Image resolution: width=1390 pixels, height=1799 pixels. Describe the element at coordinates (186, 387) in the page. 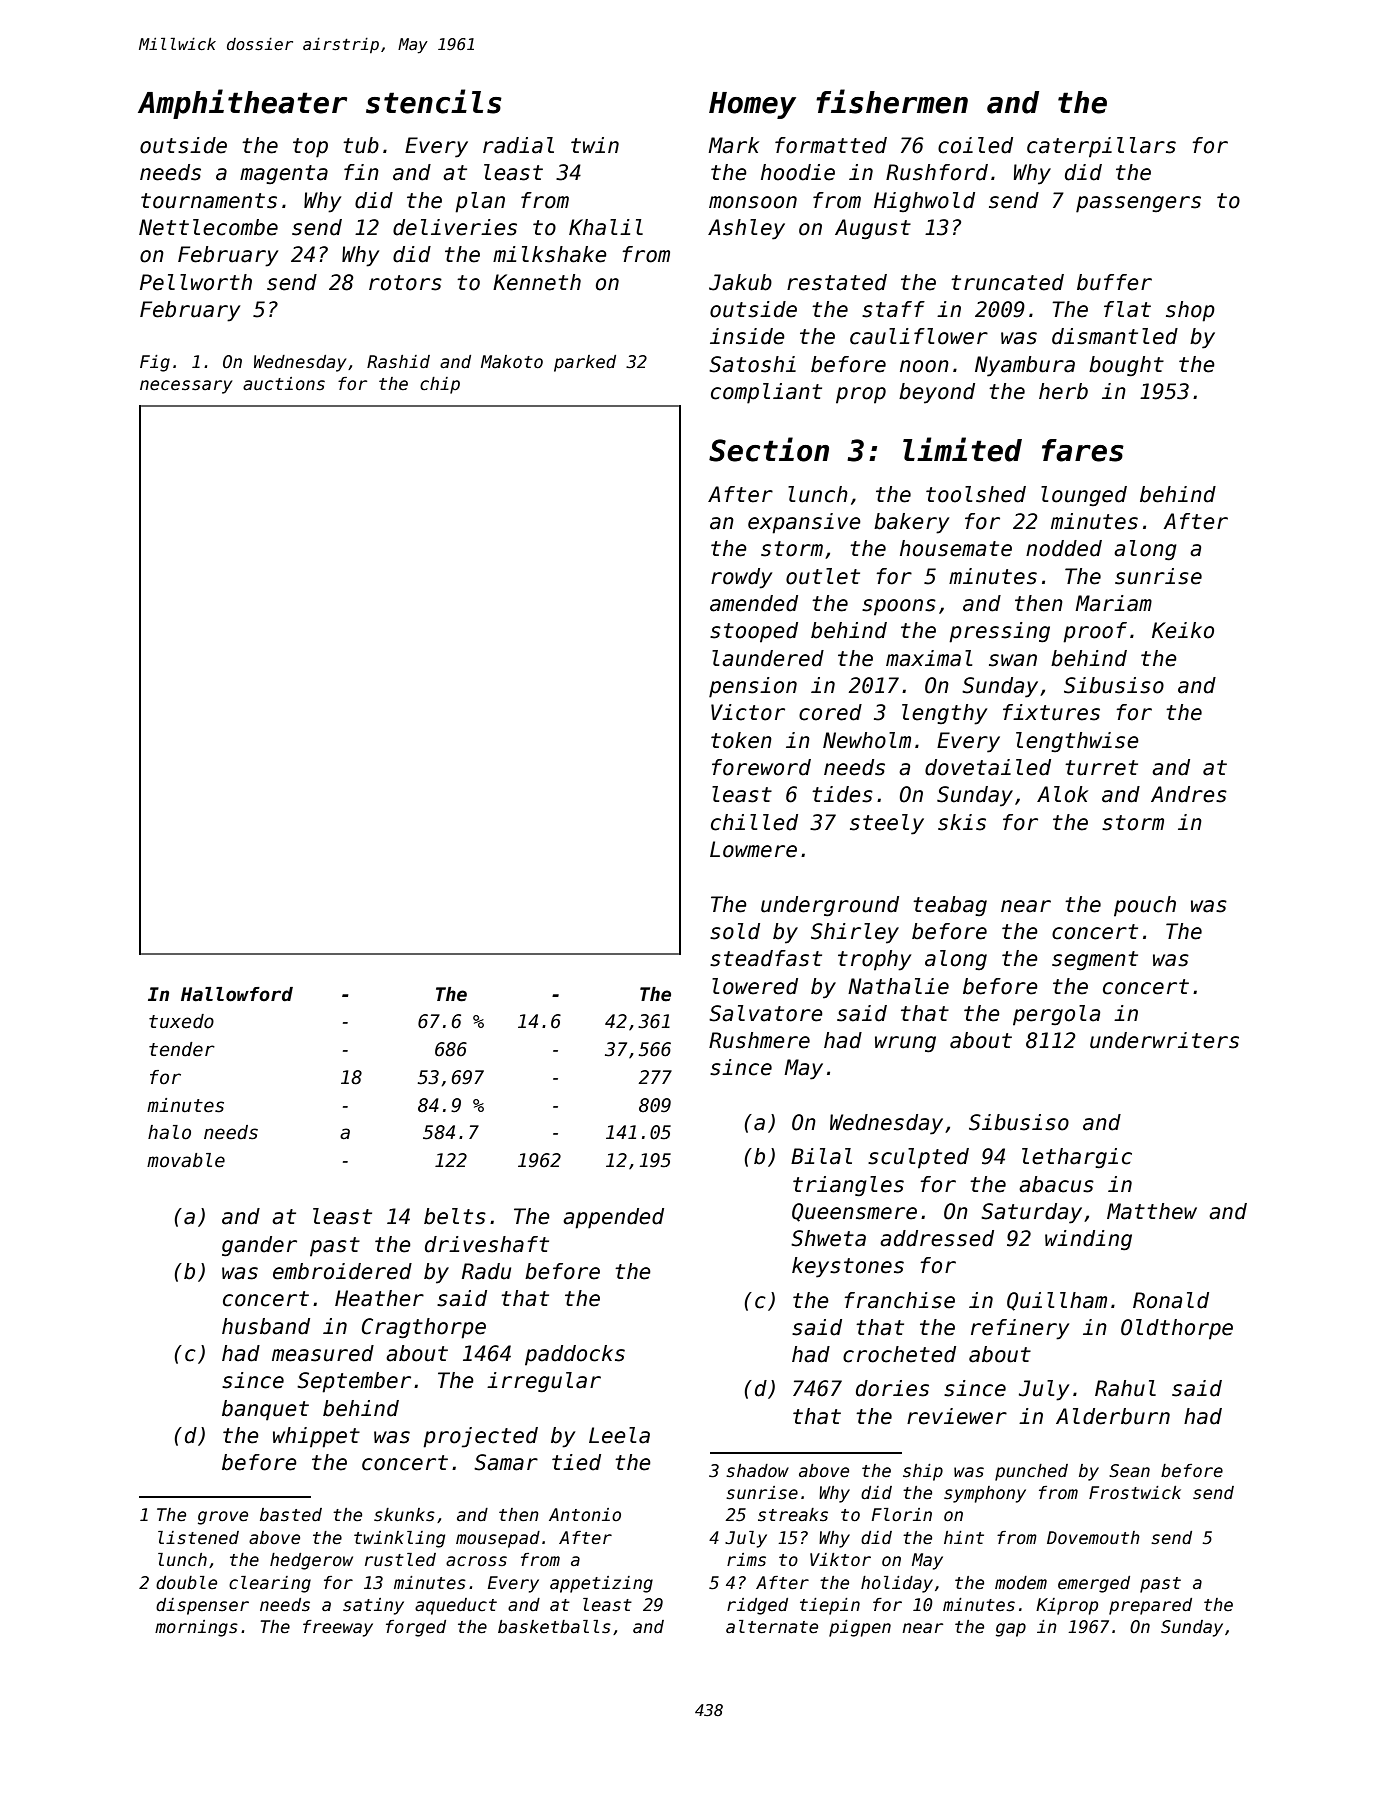

I see `necessary` at that location.
